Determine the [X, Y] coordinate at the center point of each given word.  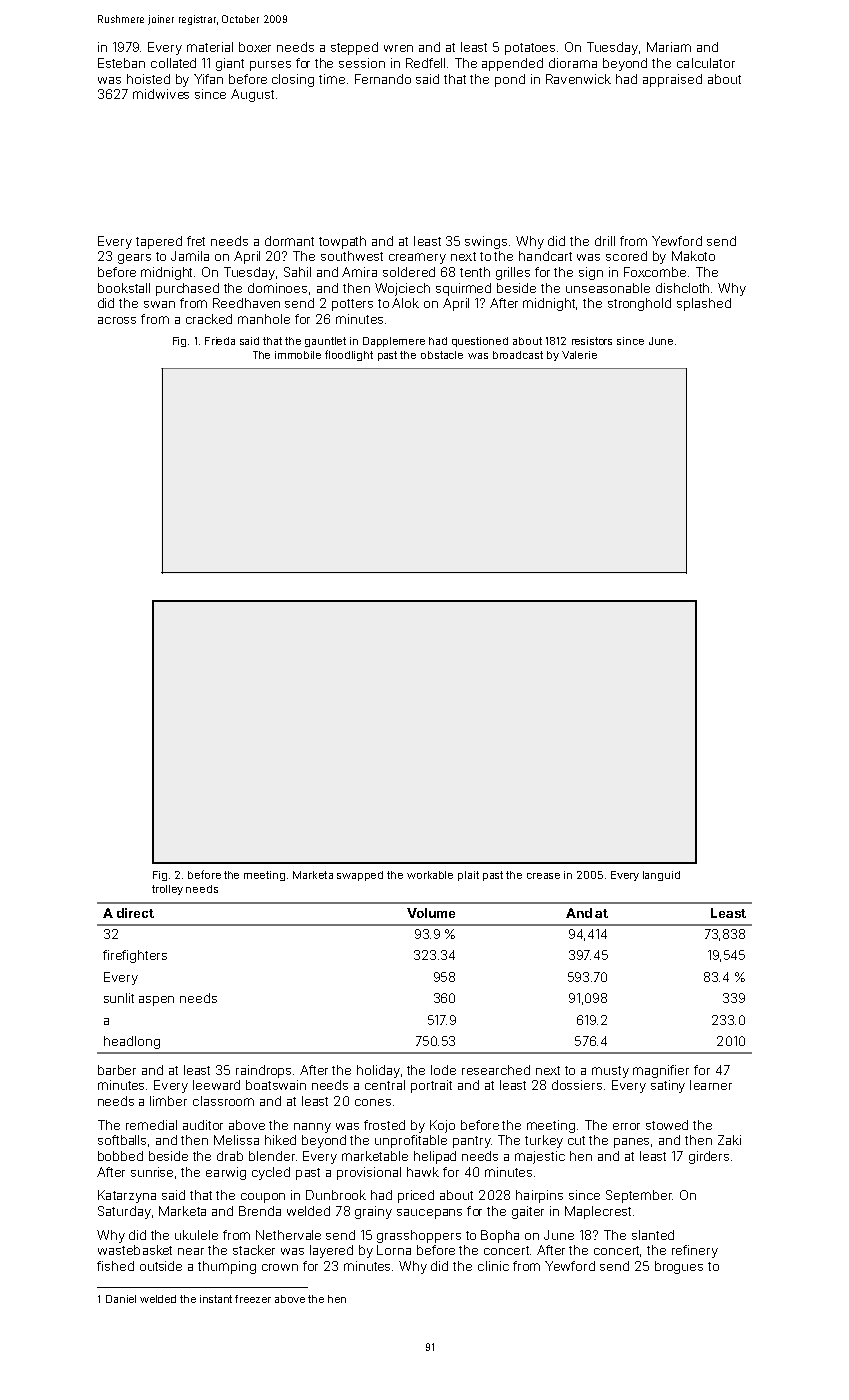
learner [711, 1085]
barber [117, 1070]
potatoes [530, 49]
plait [468, 876]
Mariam [669, 47]
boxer [255, 47]
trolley [167, 890]
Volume [431, 913]
